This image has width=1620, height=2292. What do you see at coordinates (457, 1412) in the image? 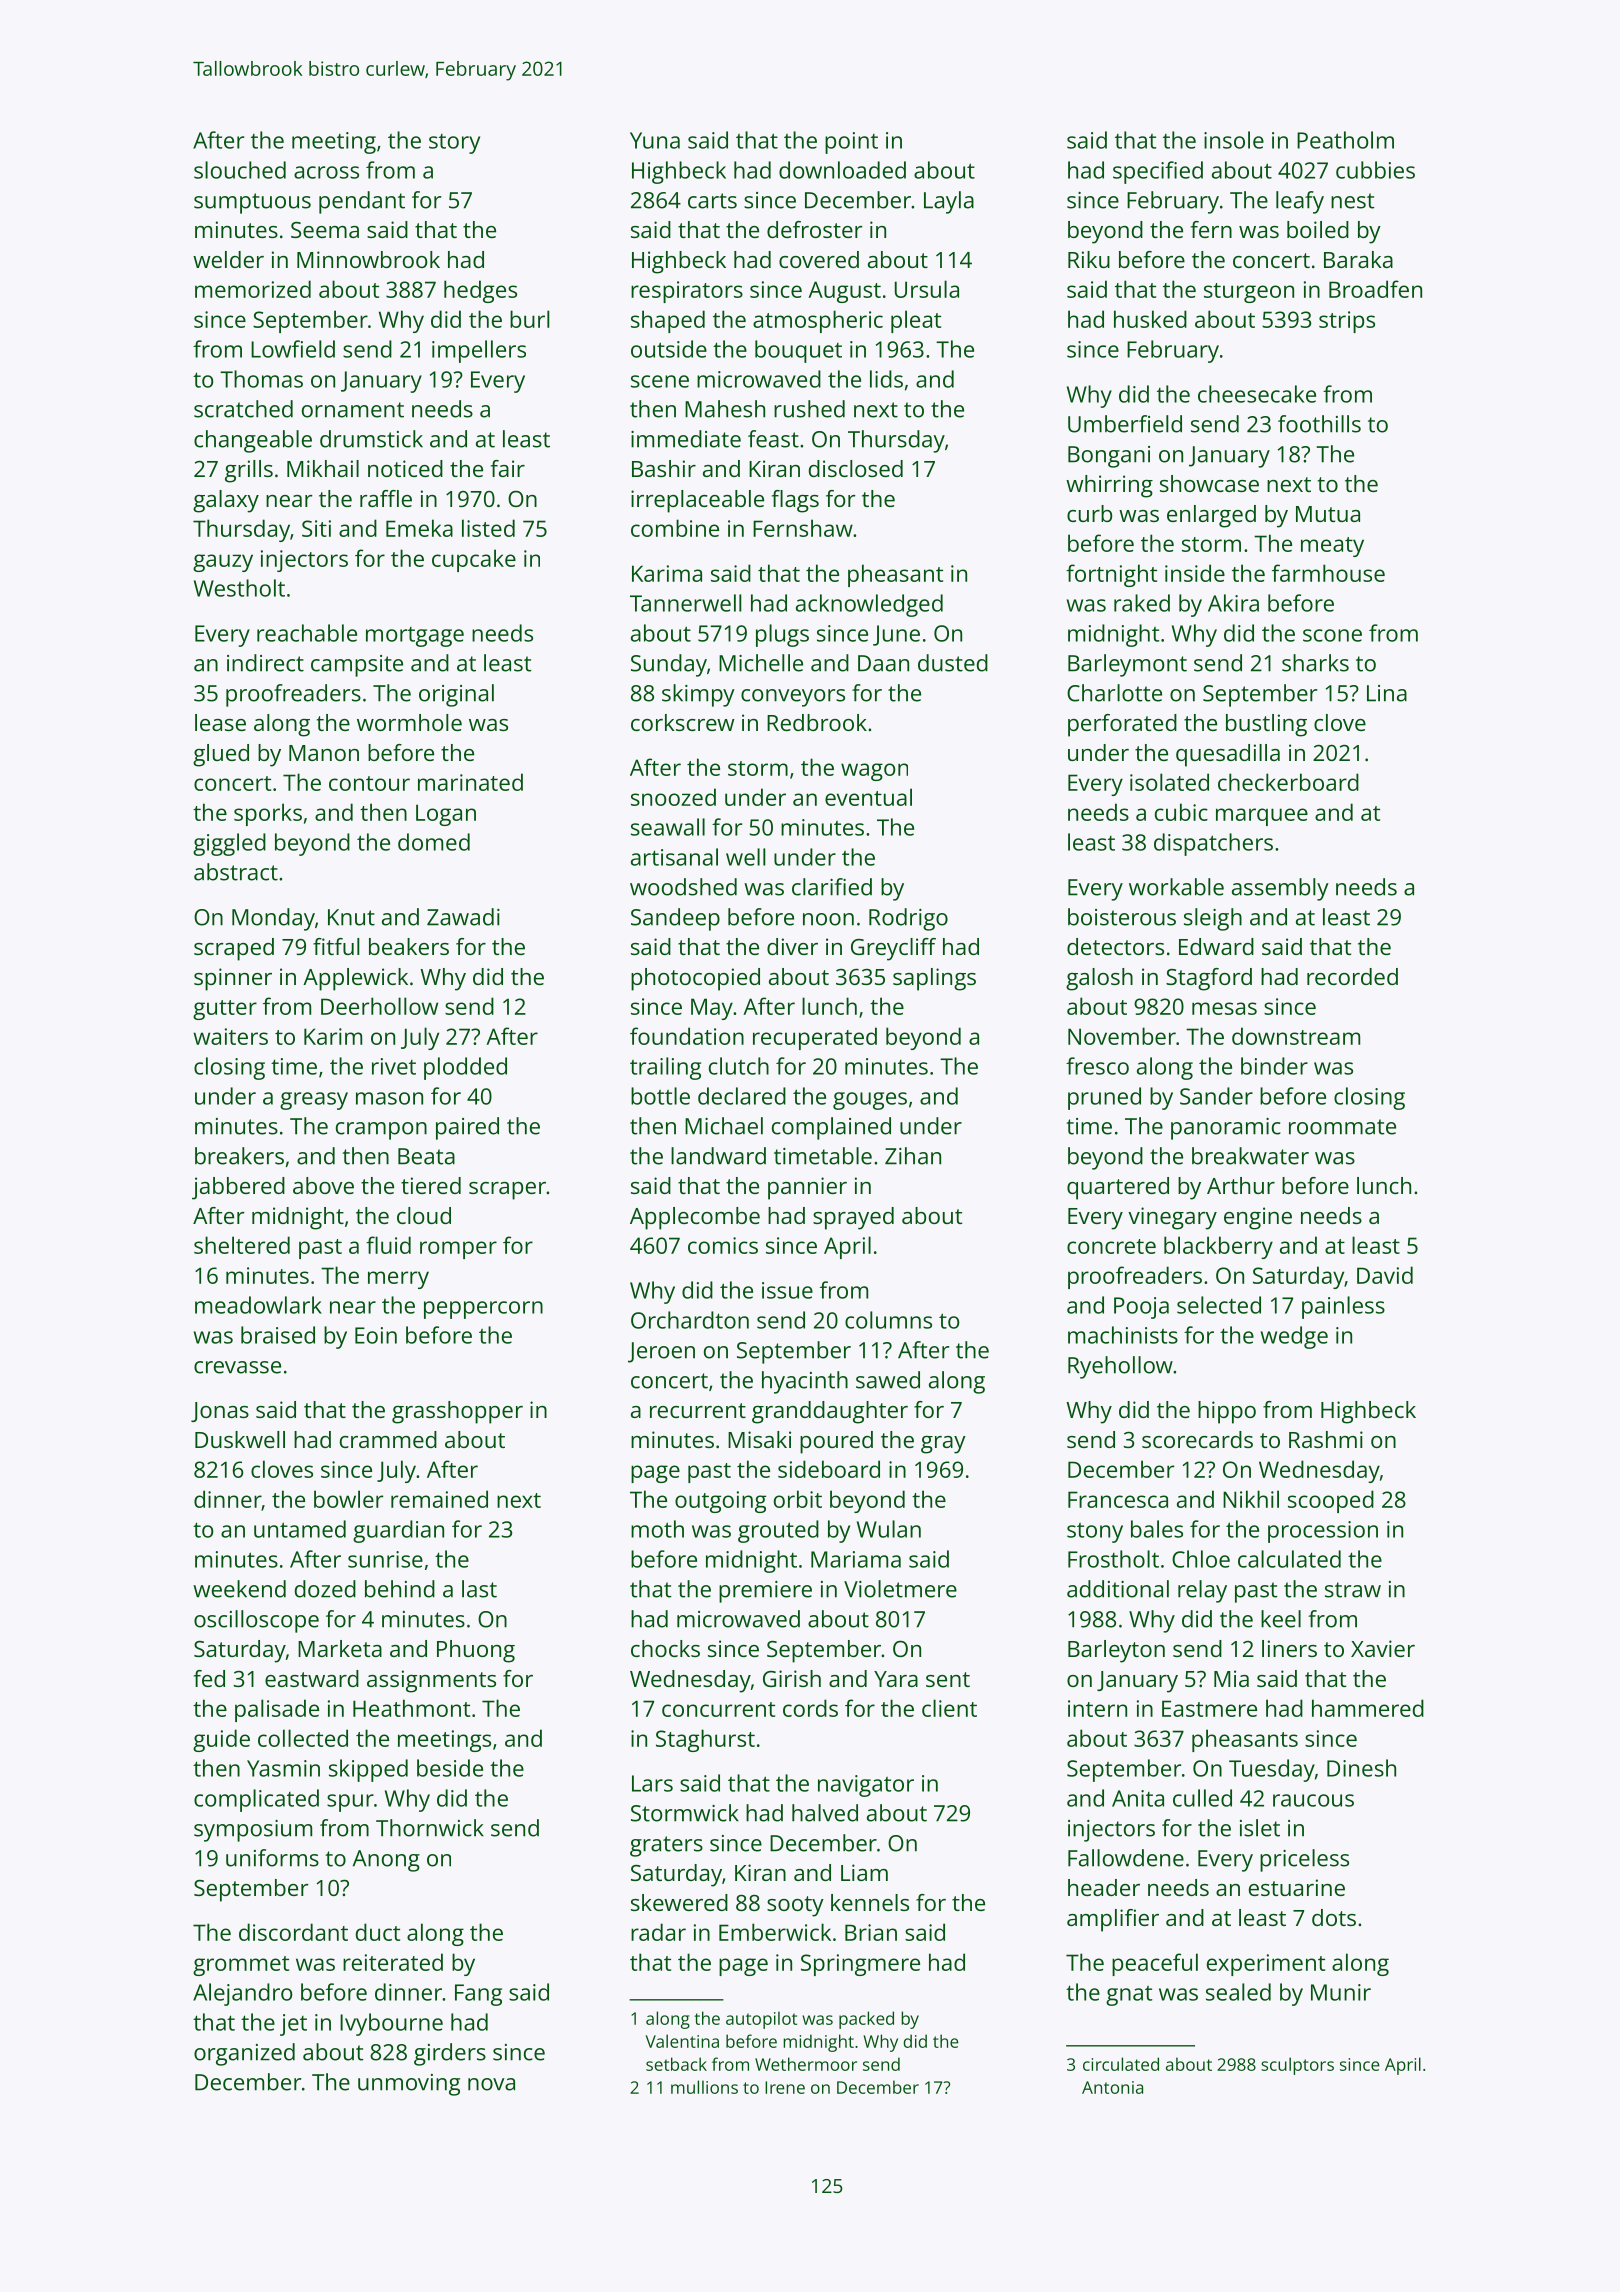
I see `grasshopper` at bounding box center [457, 1412].
